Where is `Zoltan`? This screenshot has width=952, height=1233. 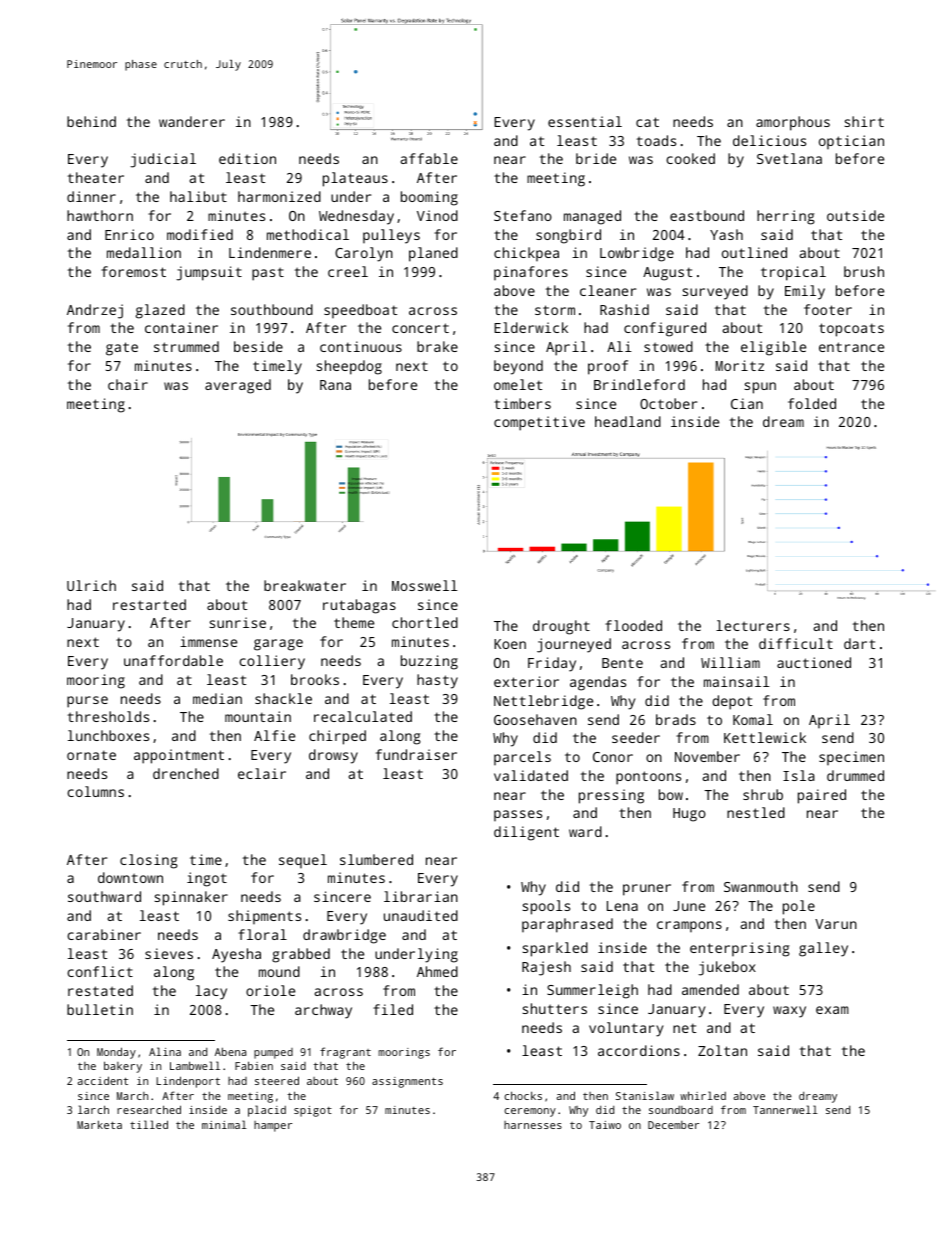 Zoltan is located at coordinates (722, 1050).
